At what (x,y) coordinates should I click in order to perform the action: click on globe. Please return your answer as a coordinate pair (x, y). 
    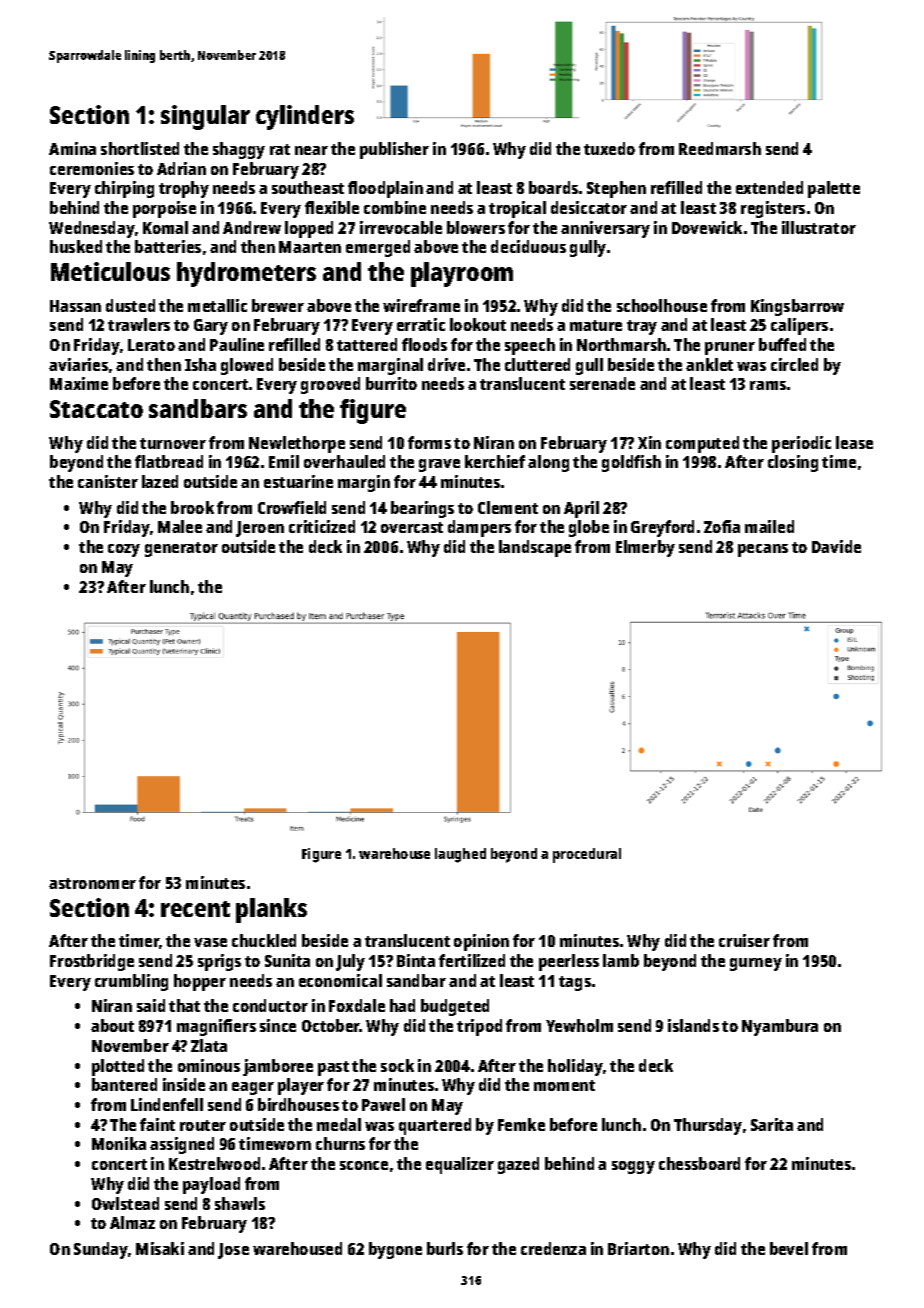
    Looking at the image, I should click on (589, 528).
